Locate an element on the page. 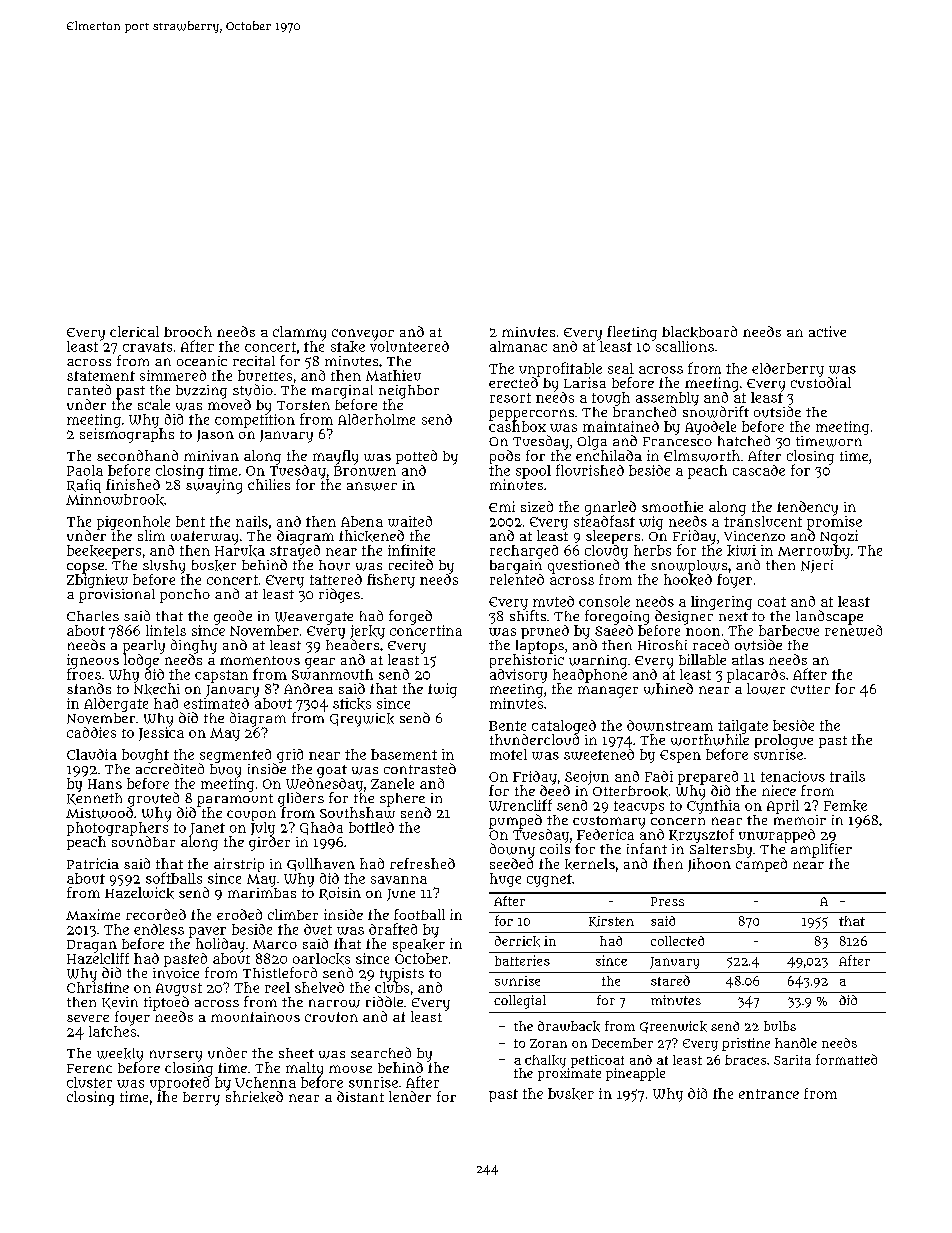  landscape is located at coordinates (829, 617).
